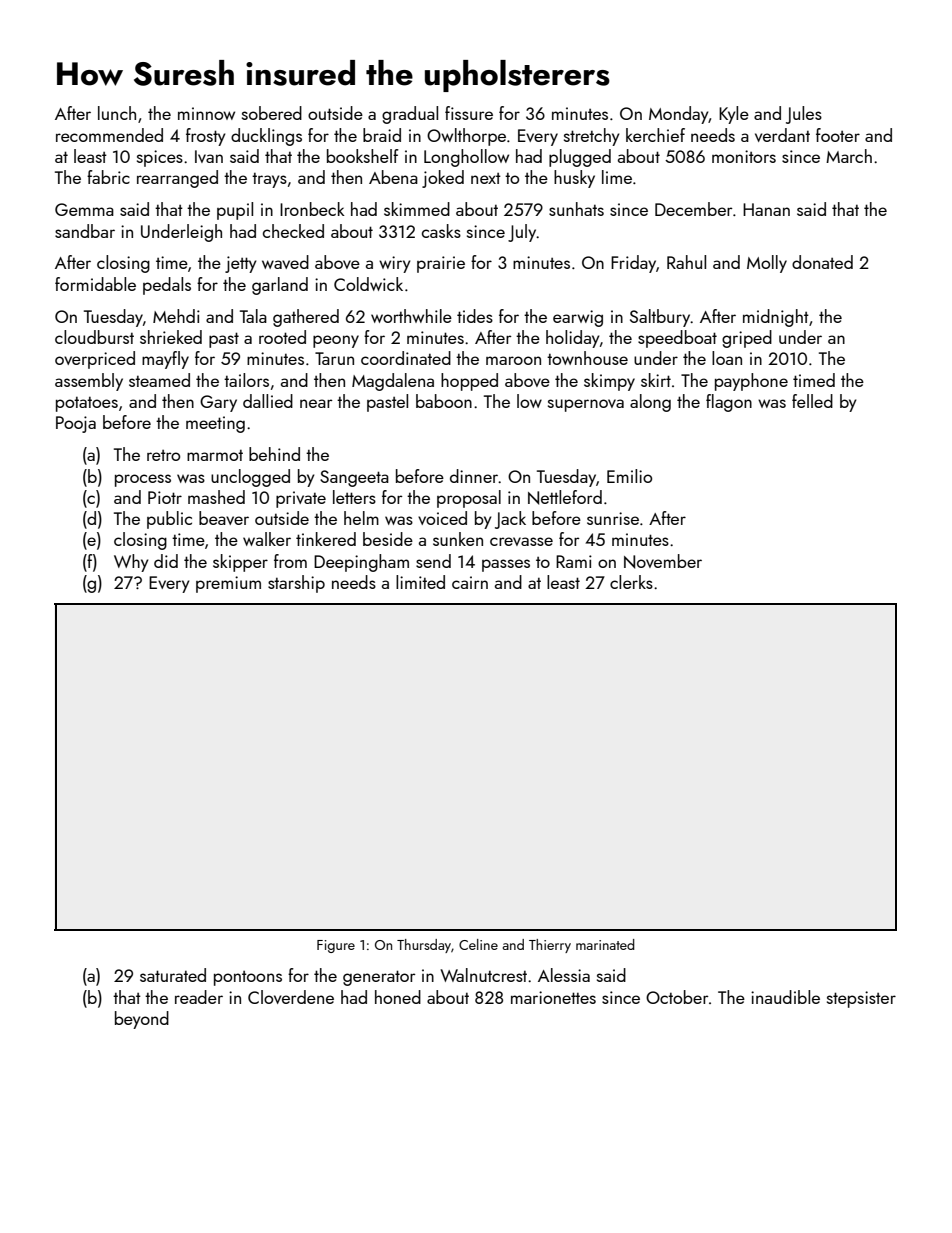  I want to click on trays, so click(269, 180).
